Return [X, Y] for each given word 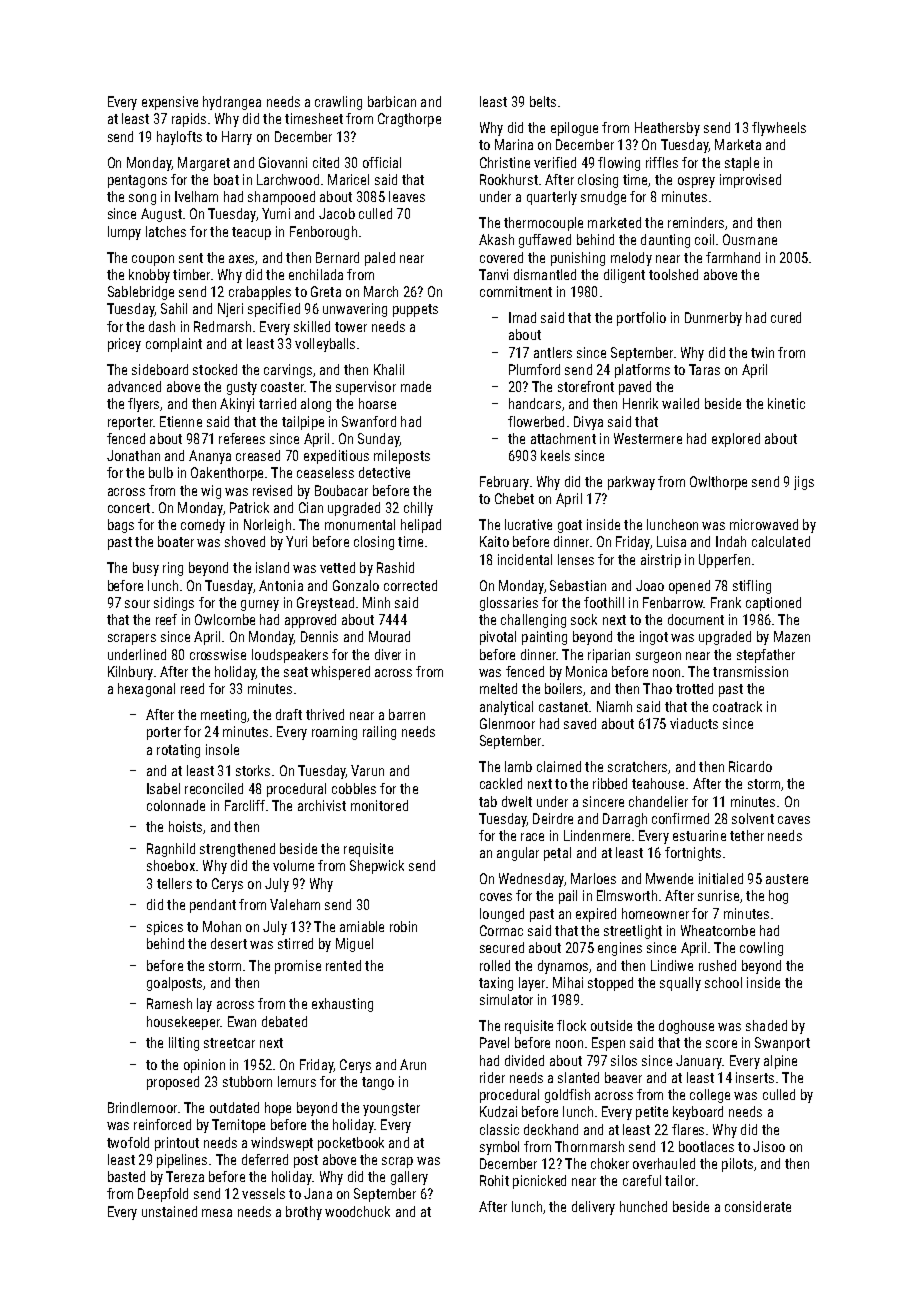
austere [787, 879]
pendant [213, 906]
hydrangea [232, 103]
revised [272, 490]
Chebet [514, 498]
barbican [392, 101]
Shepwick [377, 867]
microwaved [764, 524]
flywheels [779, 129]
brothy [304, 1213]
